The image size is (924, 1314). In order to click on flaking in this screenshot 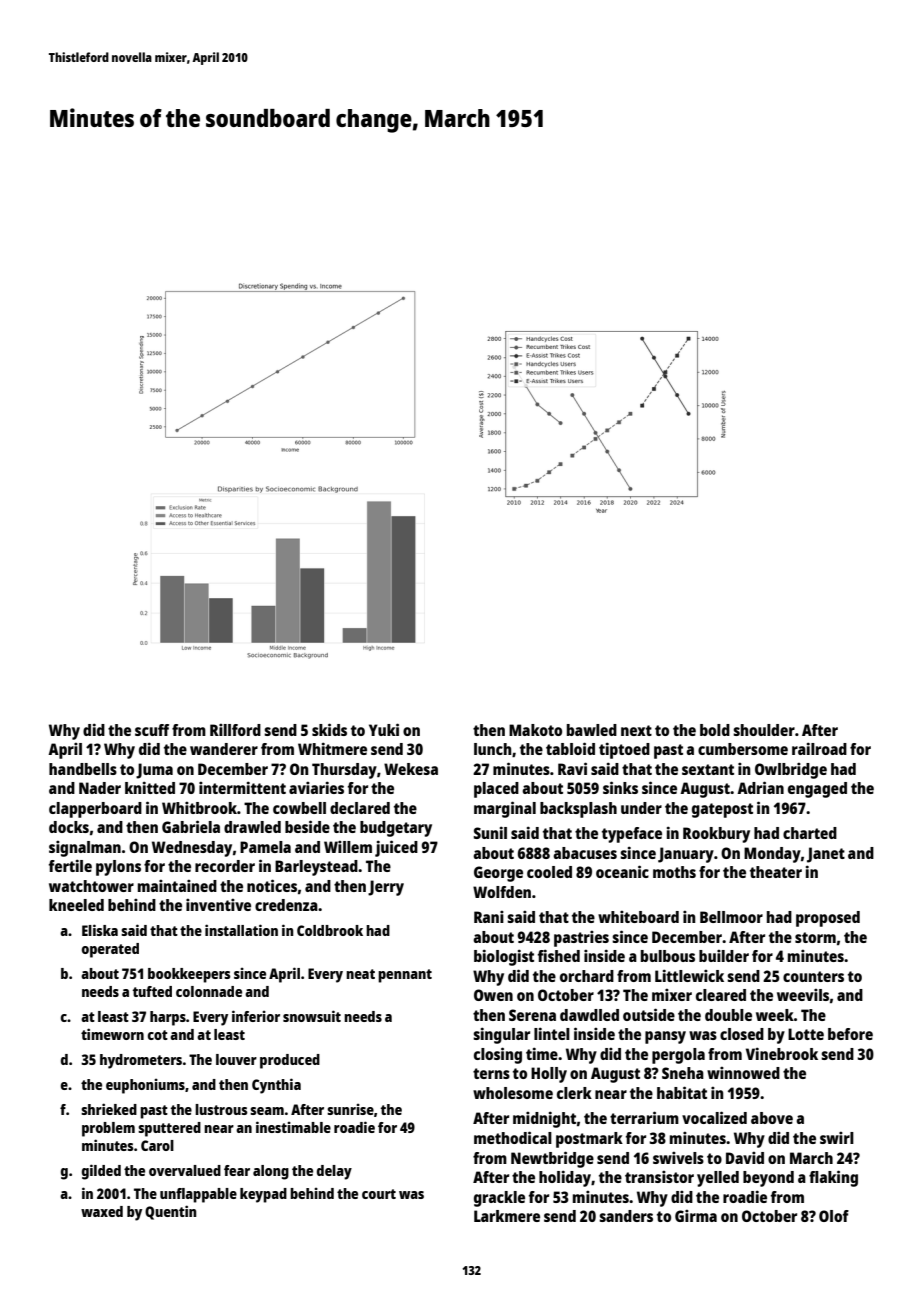, I will do `click(833, 1178)`.
